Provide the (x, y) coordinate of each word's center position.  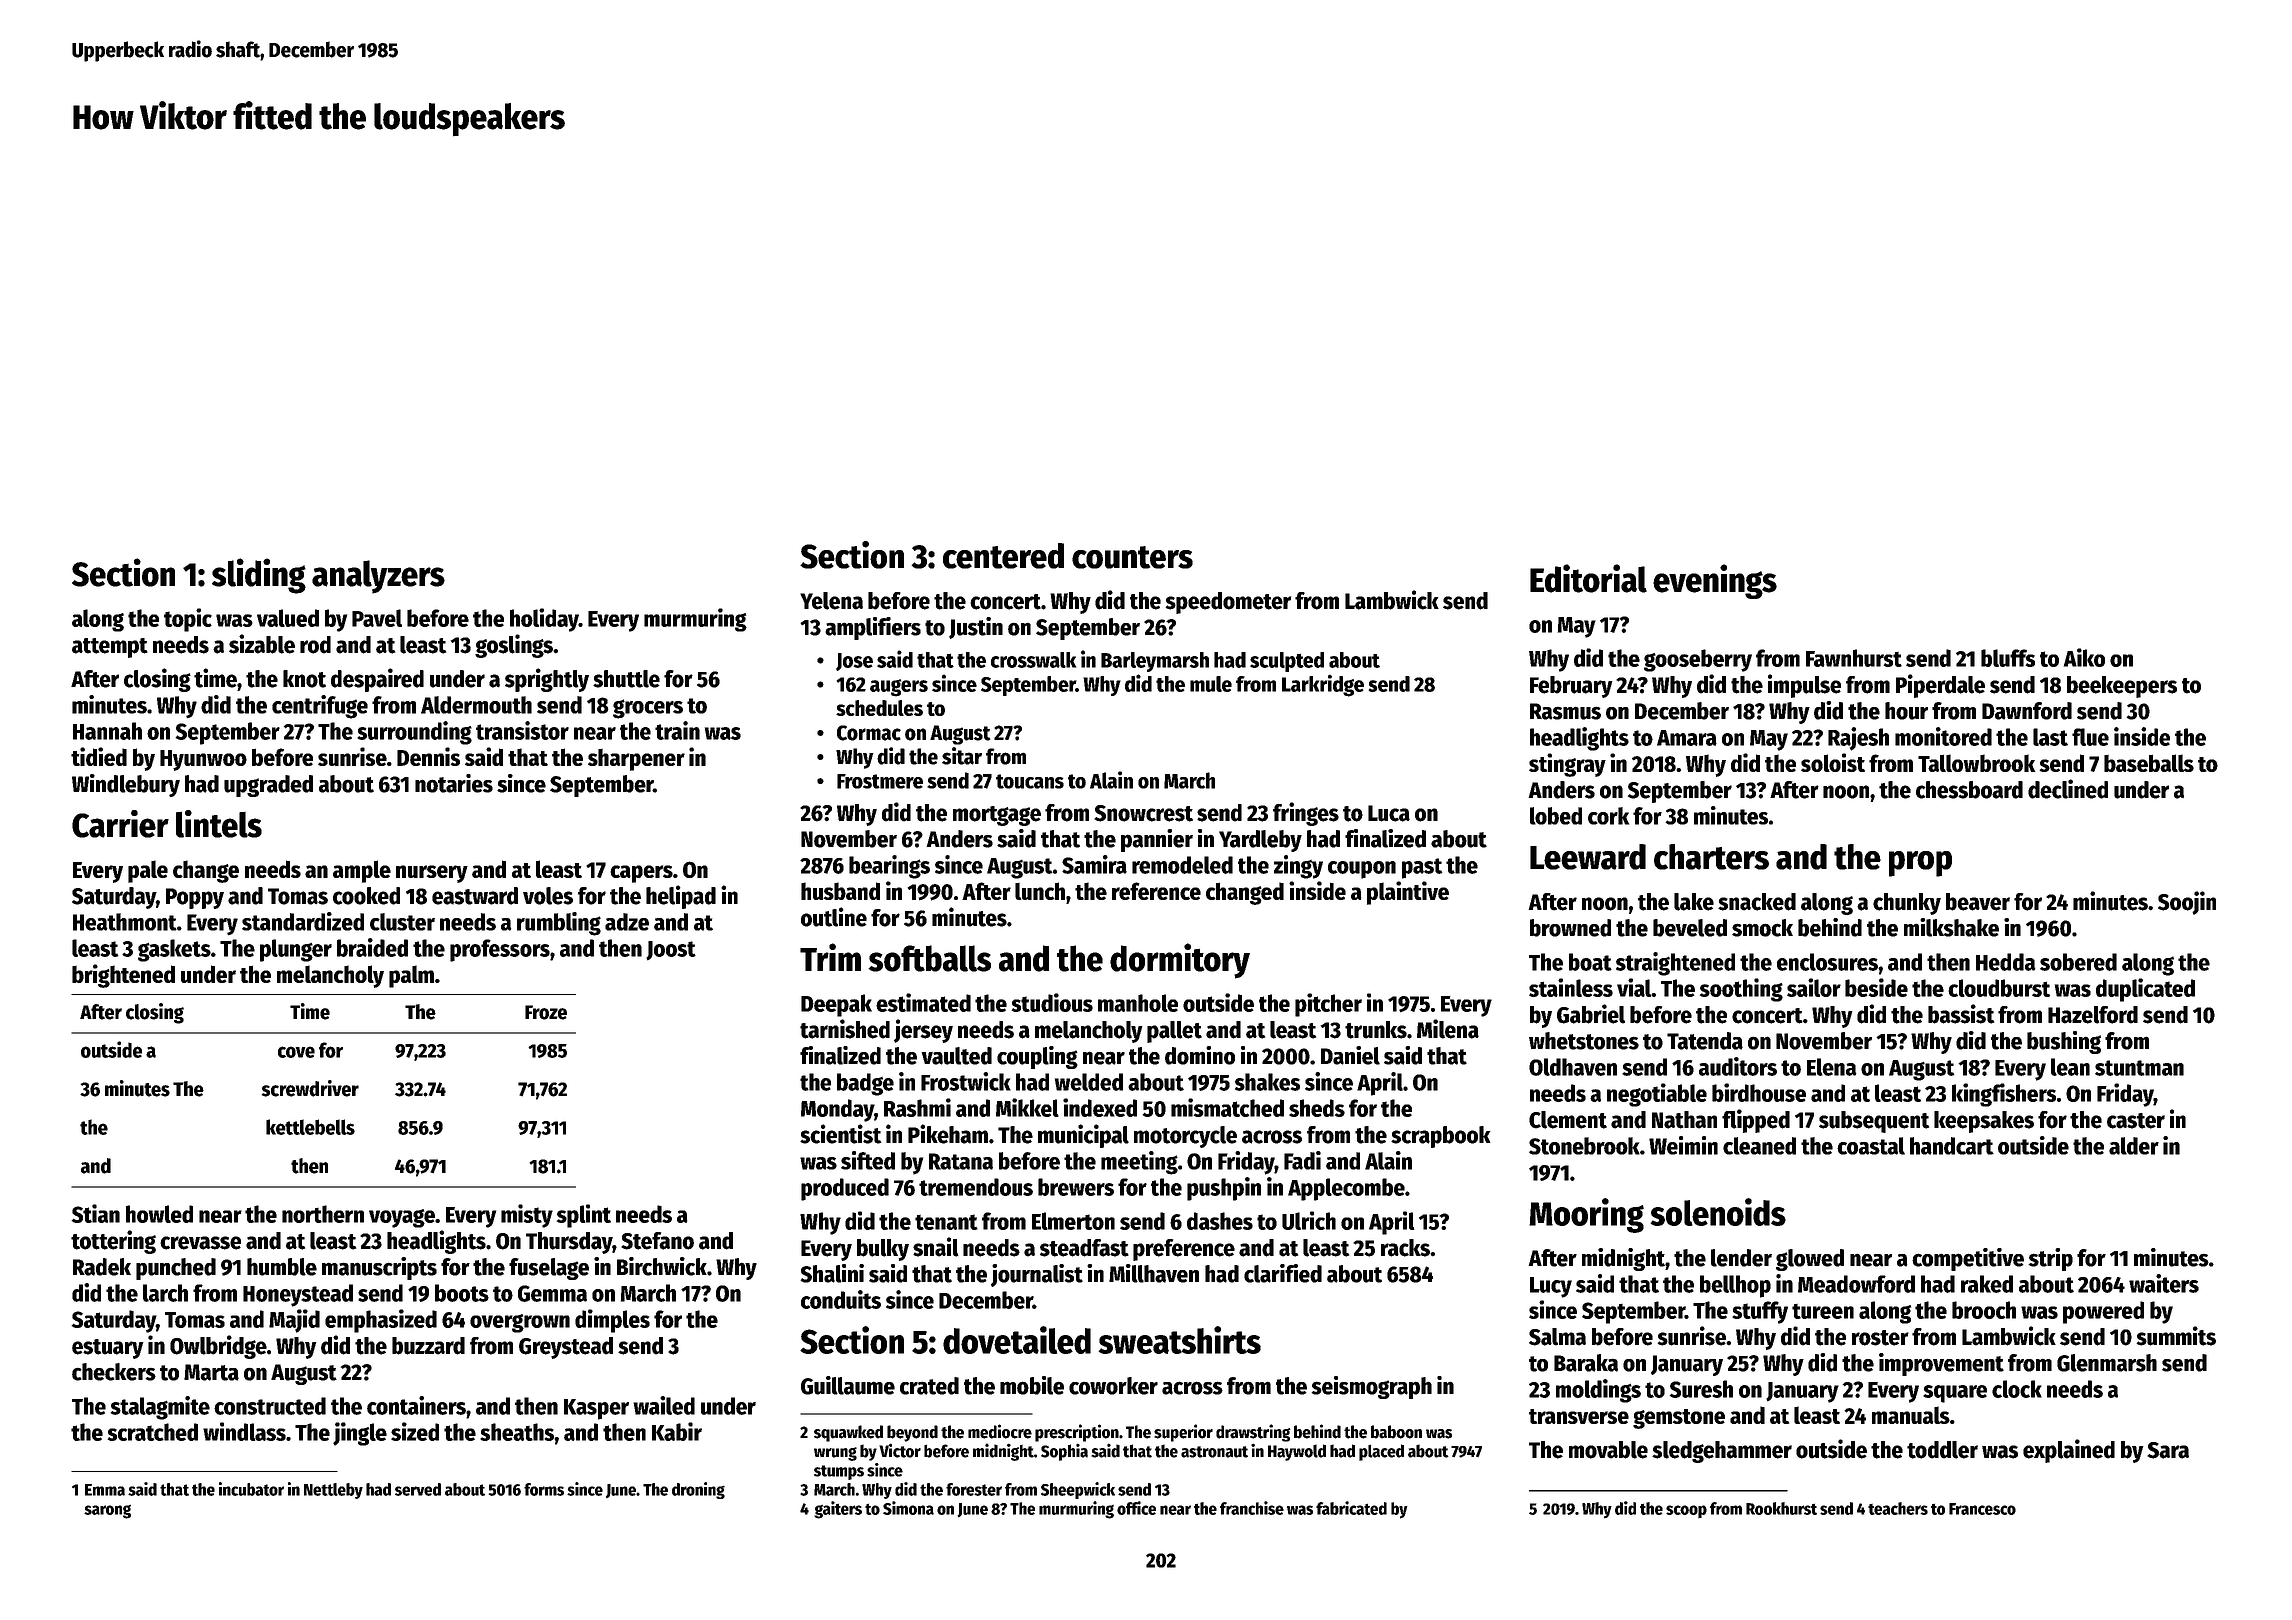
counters (1132, 557)
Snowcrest (1143, 813)
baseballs (2149, 763)
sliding (259, 576)
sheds (1317, 1108)
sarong (107, 1512)
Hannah (107, 731)
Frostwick (966, 1081)
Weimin (1683, 1145)
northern (323, 1214)
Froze (546, 1012)
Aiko (2084, 657)
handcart (1952, 1146)
